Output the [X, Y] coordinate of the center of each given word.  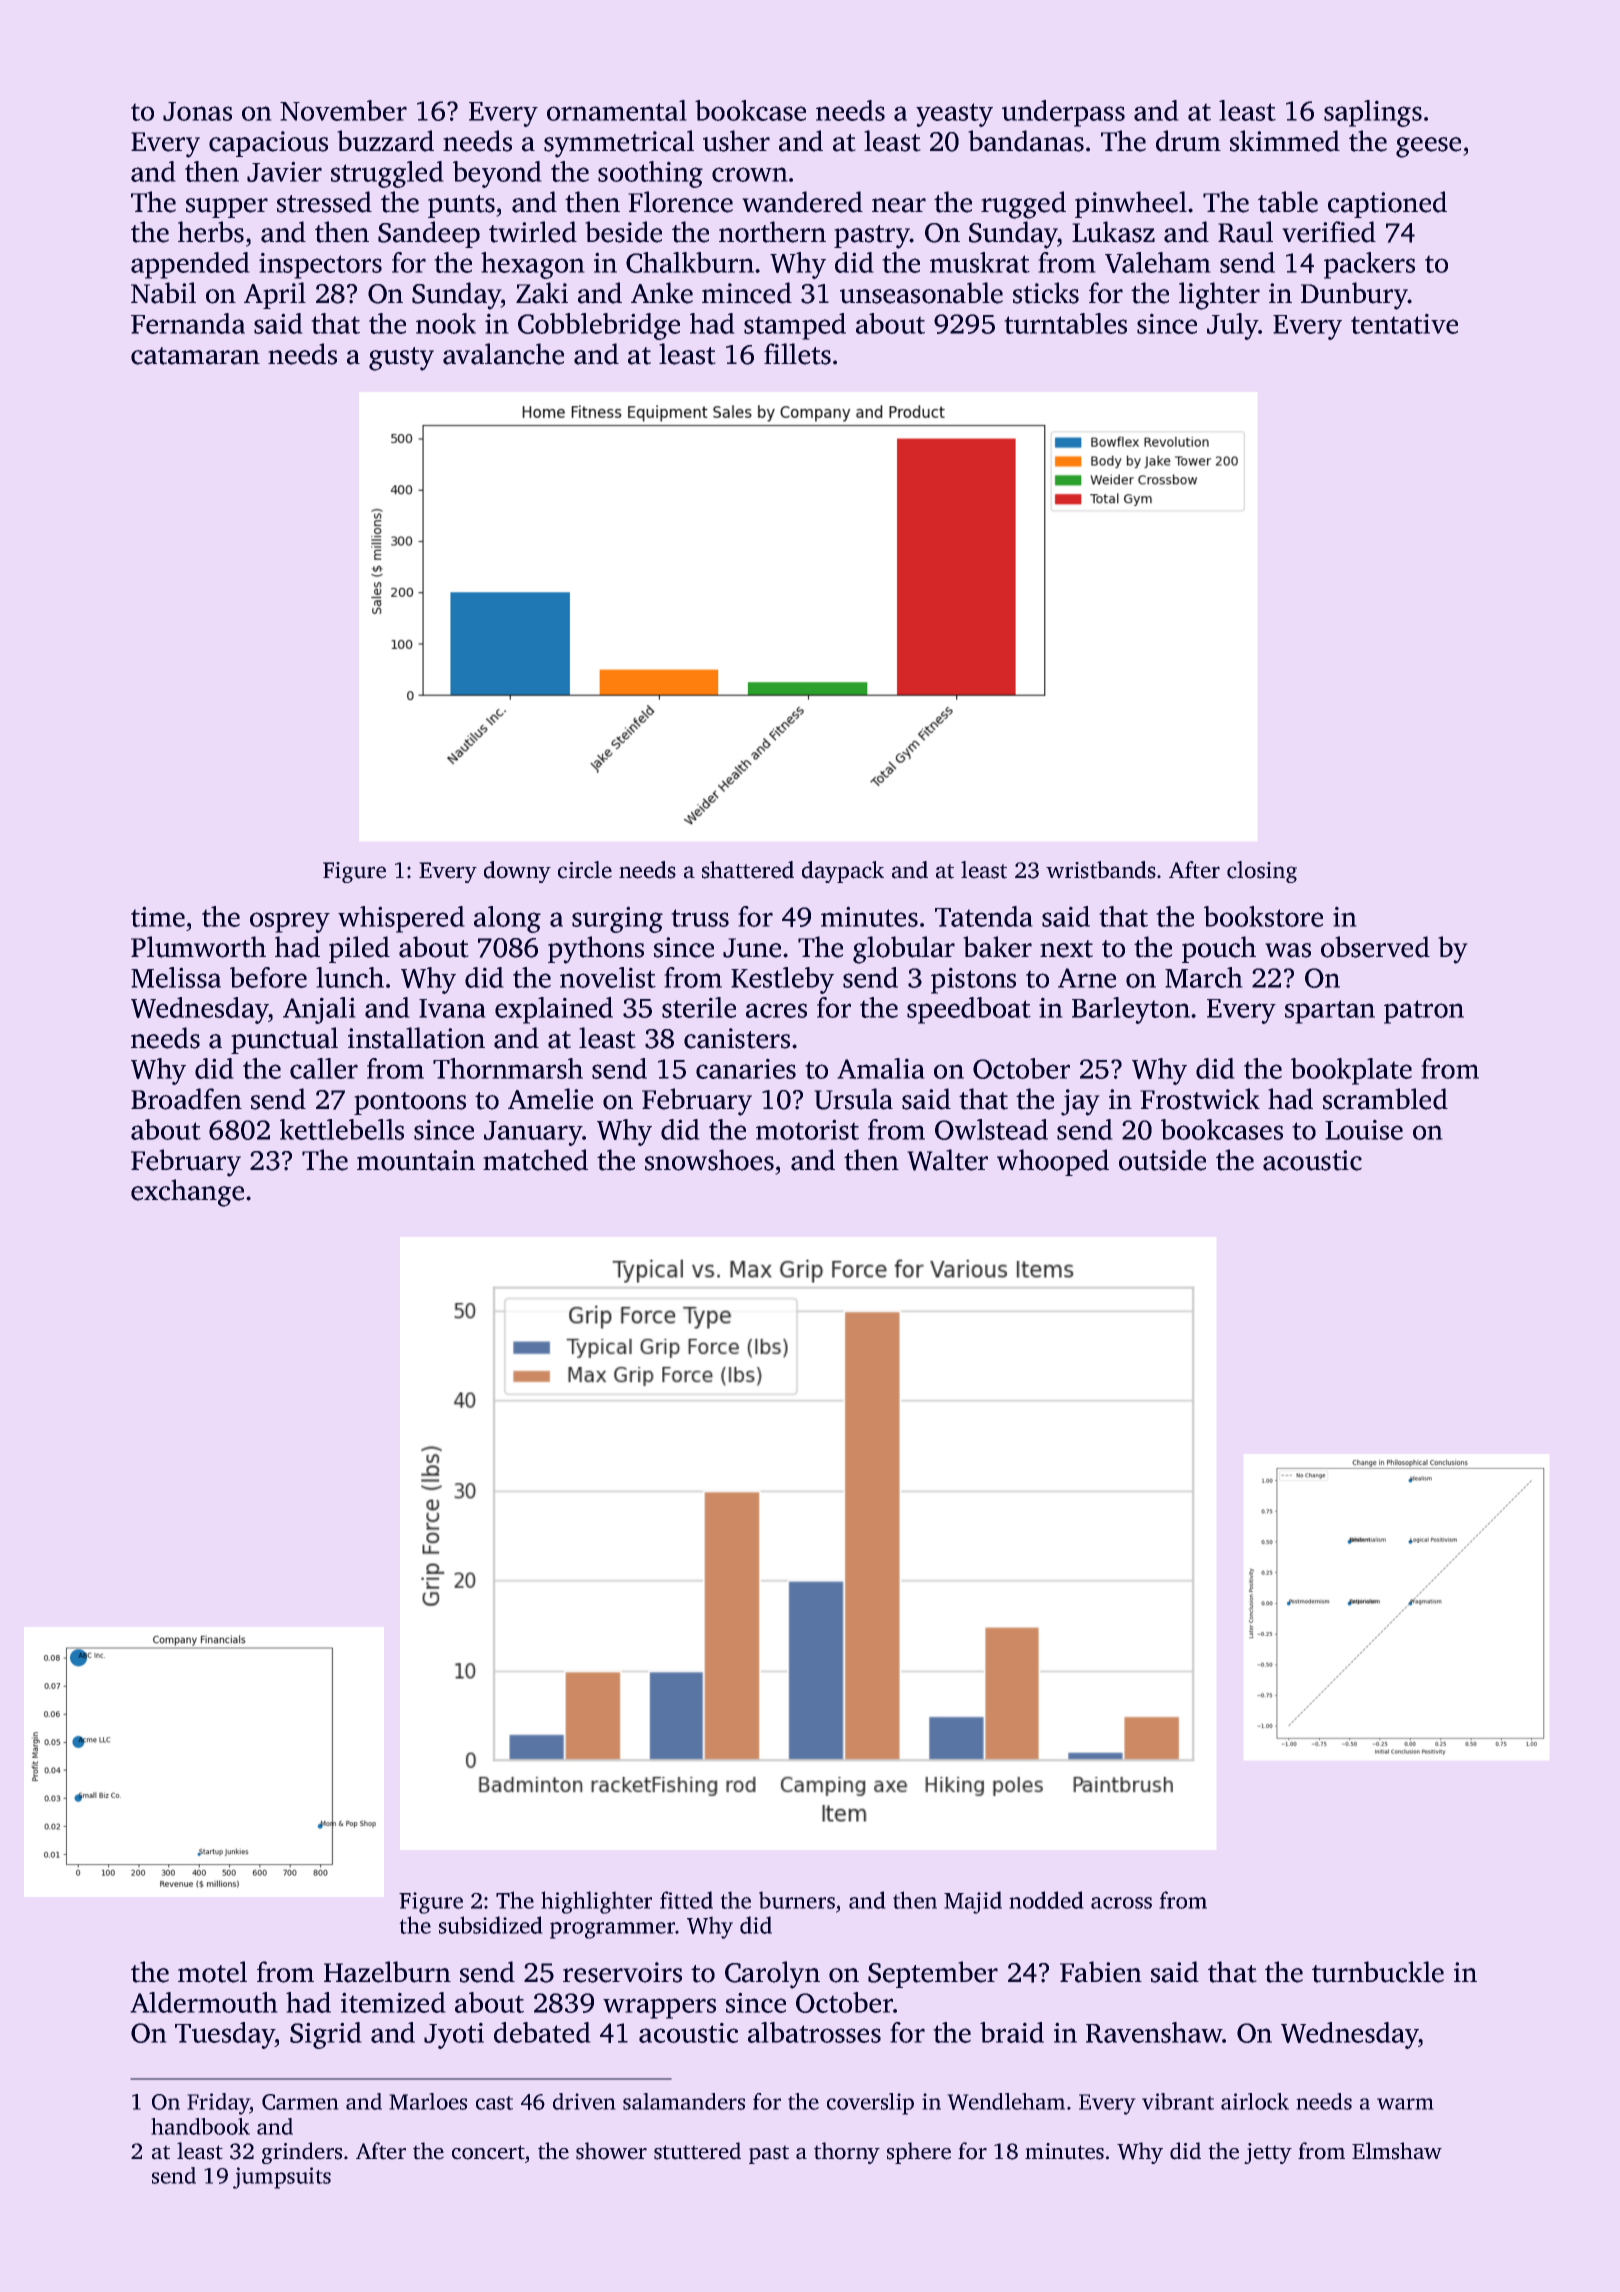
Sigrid [326, 2035]
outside [1162, 1160]
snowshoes [709, 1160]
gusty [401, 359]
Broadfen [186, 1099]
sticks [1046, 293]
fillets [797, 354]
